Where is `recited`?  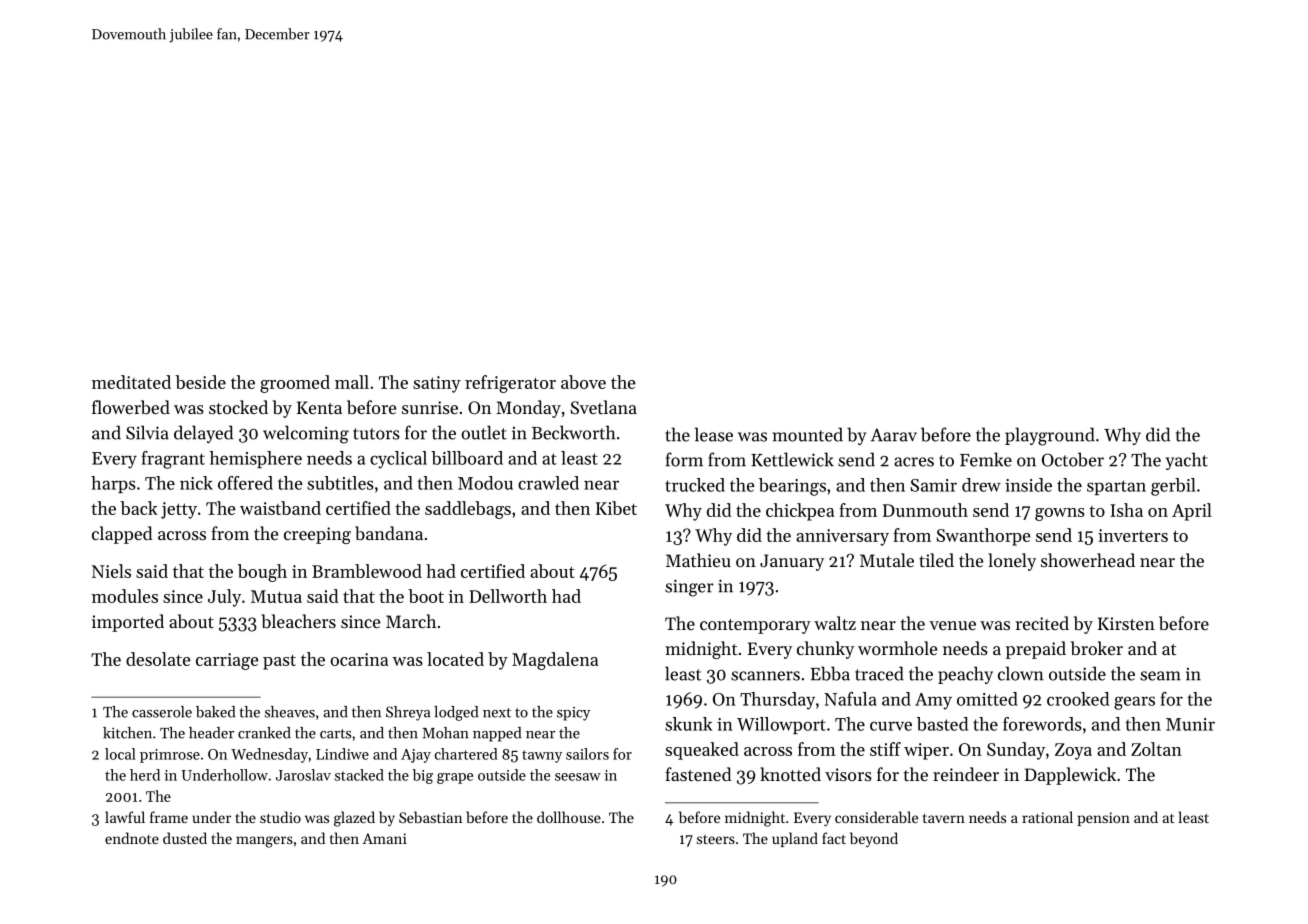
recited is located at coordinates (1042, 623).
